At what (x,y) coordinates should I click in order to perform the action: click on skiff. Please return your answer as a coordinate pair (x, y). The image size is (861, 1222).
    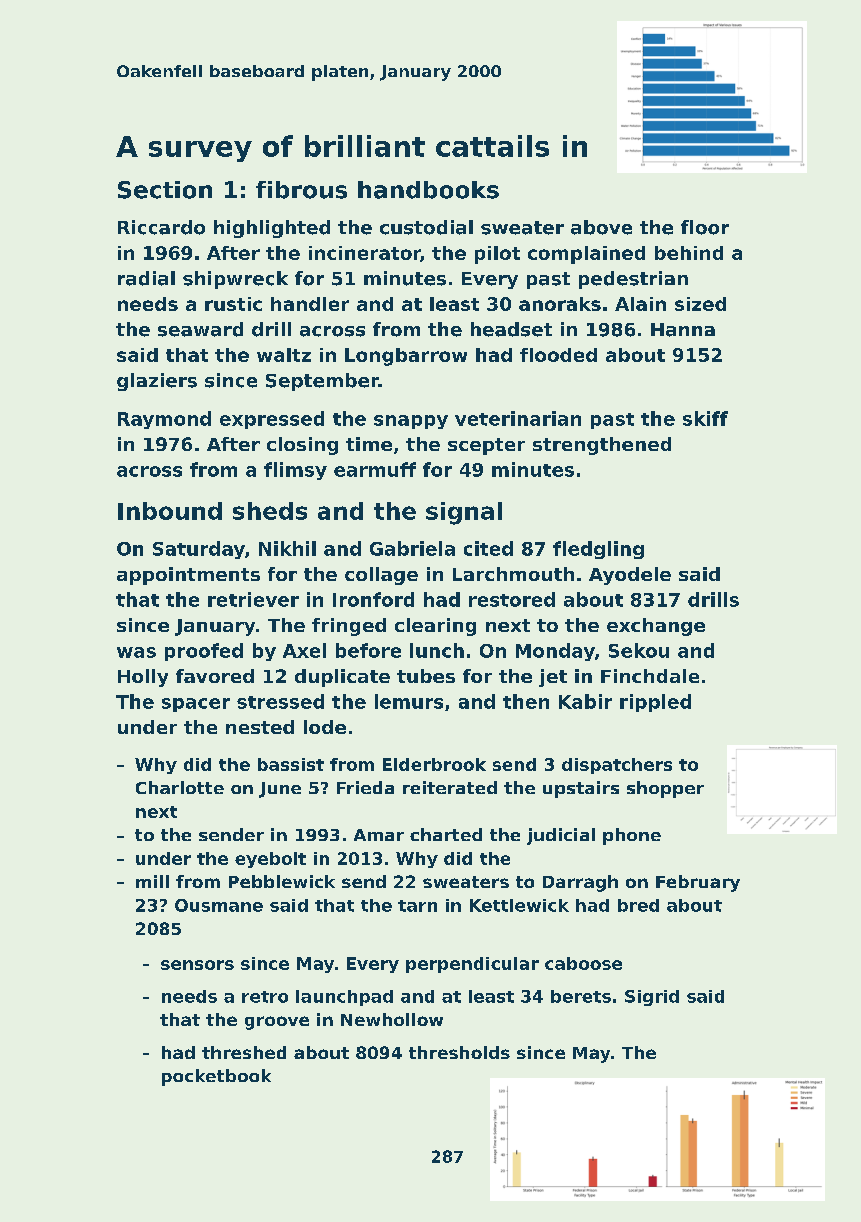
    Looking at the image, I should click on (705, 418).
